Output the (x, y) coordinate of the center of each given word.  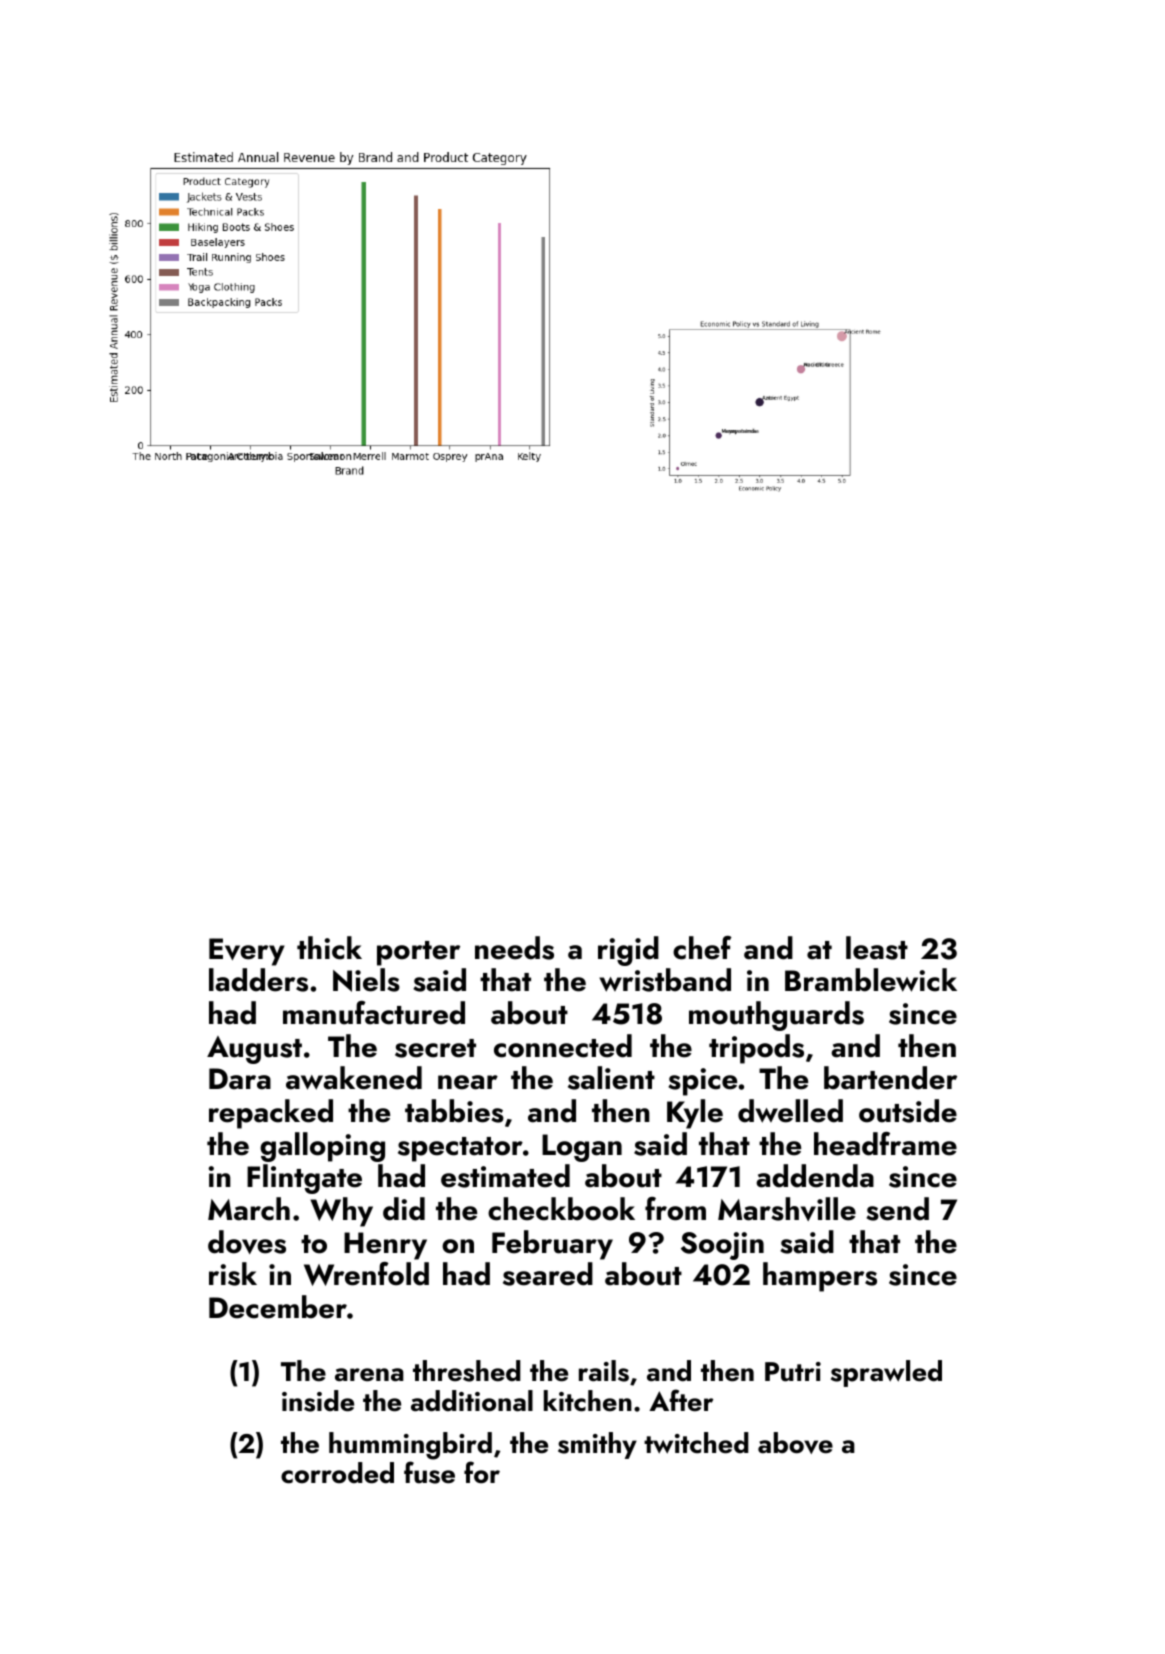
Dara (240, 1079)
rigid (628, 951)
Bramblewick (871, 980)
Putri (793, 1372)
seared (548, 1274)
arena (369, 1375)
